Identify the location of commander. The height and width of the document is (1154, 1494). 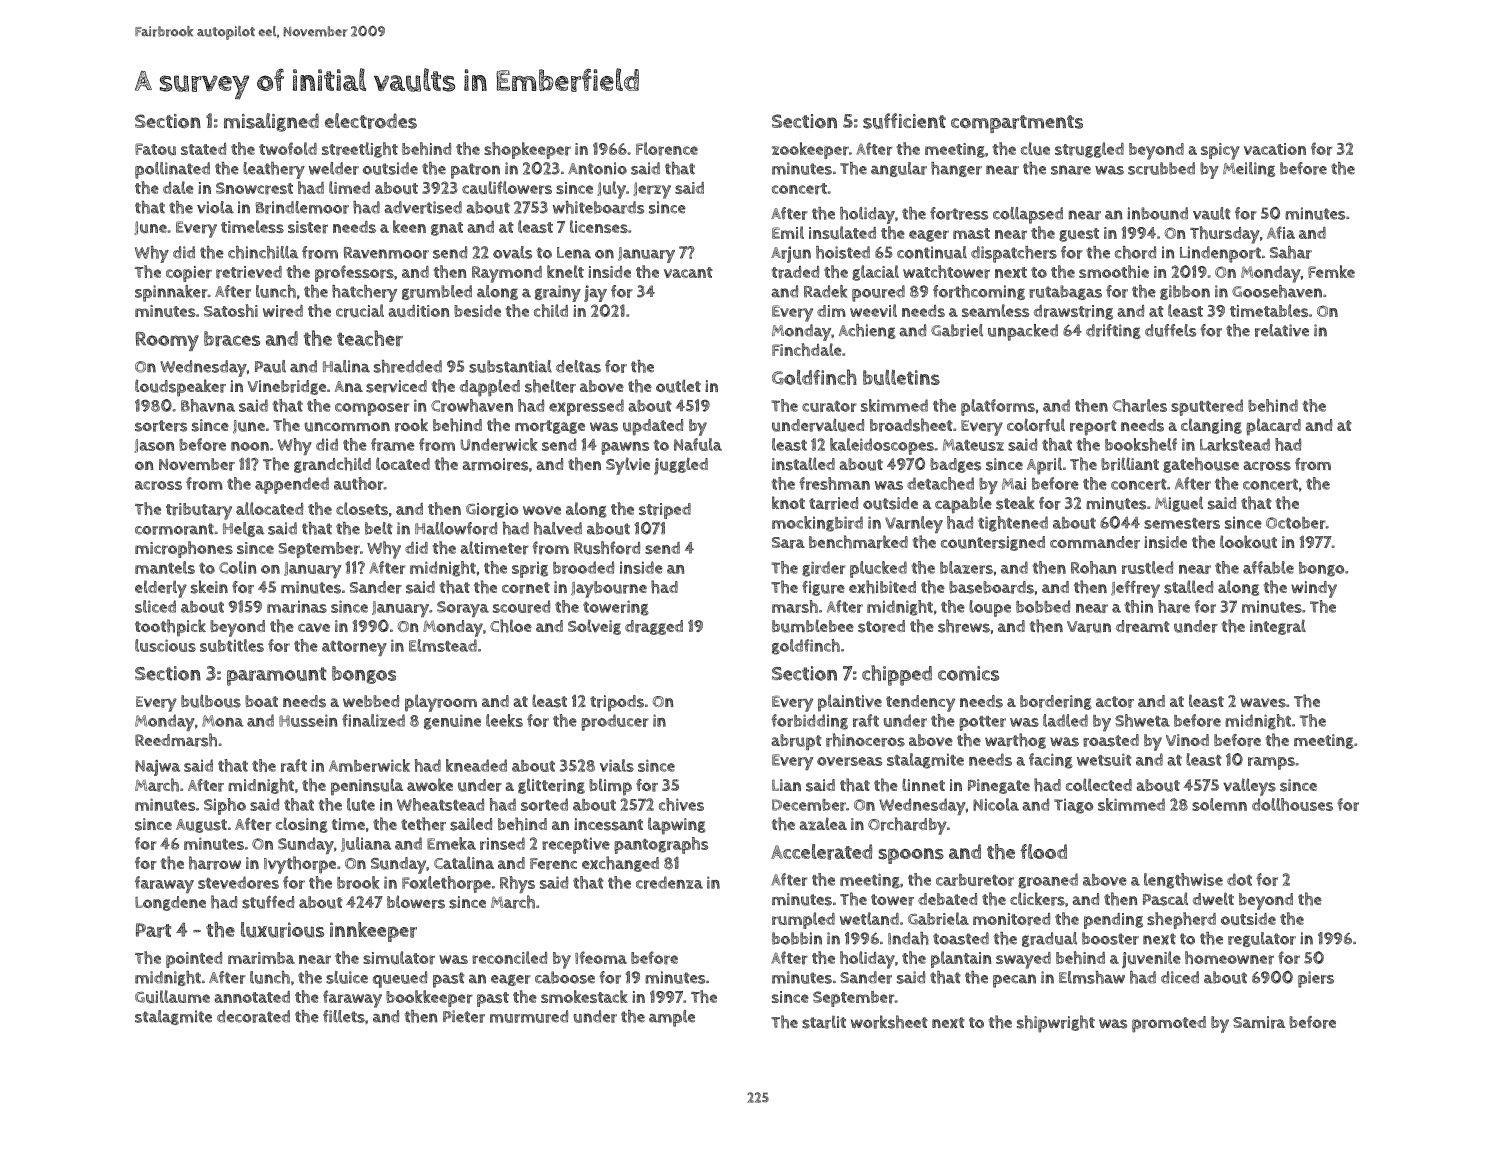
(1095, 542).
